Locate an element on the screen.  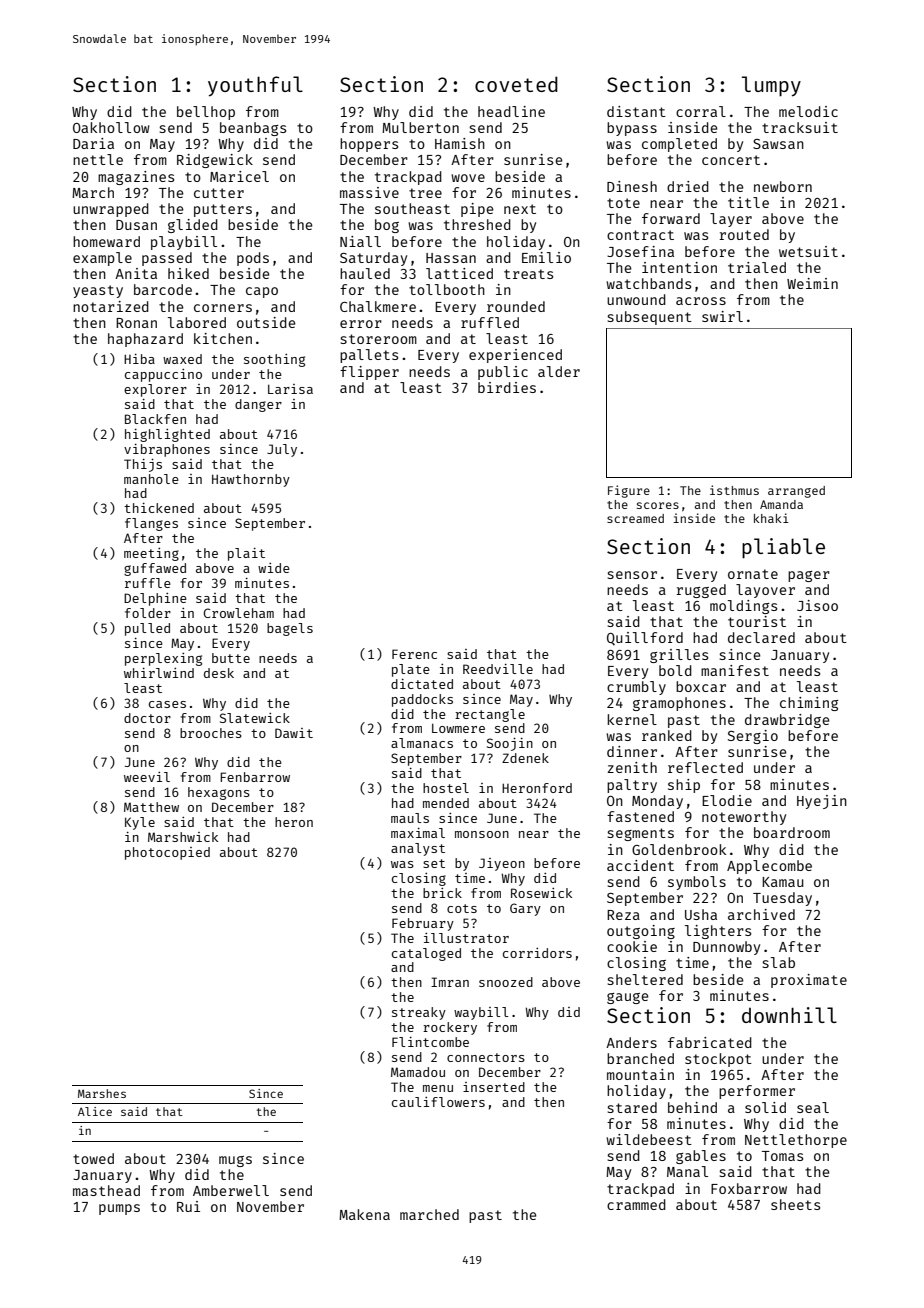
slab is located at coordinates (779, 962).
